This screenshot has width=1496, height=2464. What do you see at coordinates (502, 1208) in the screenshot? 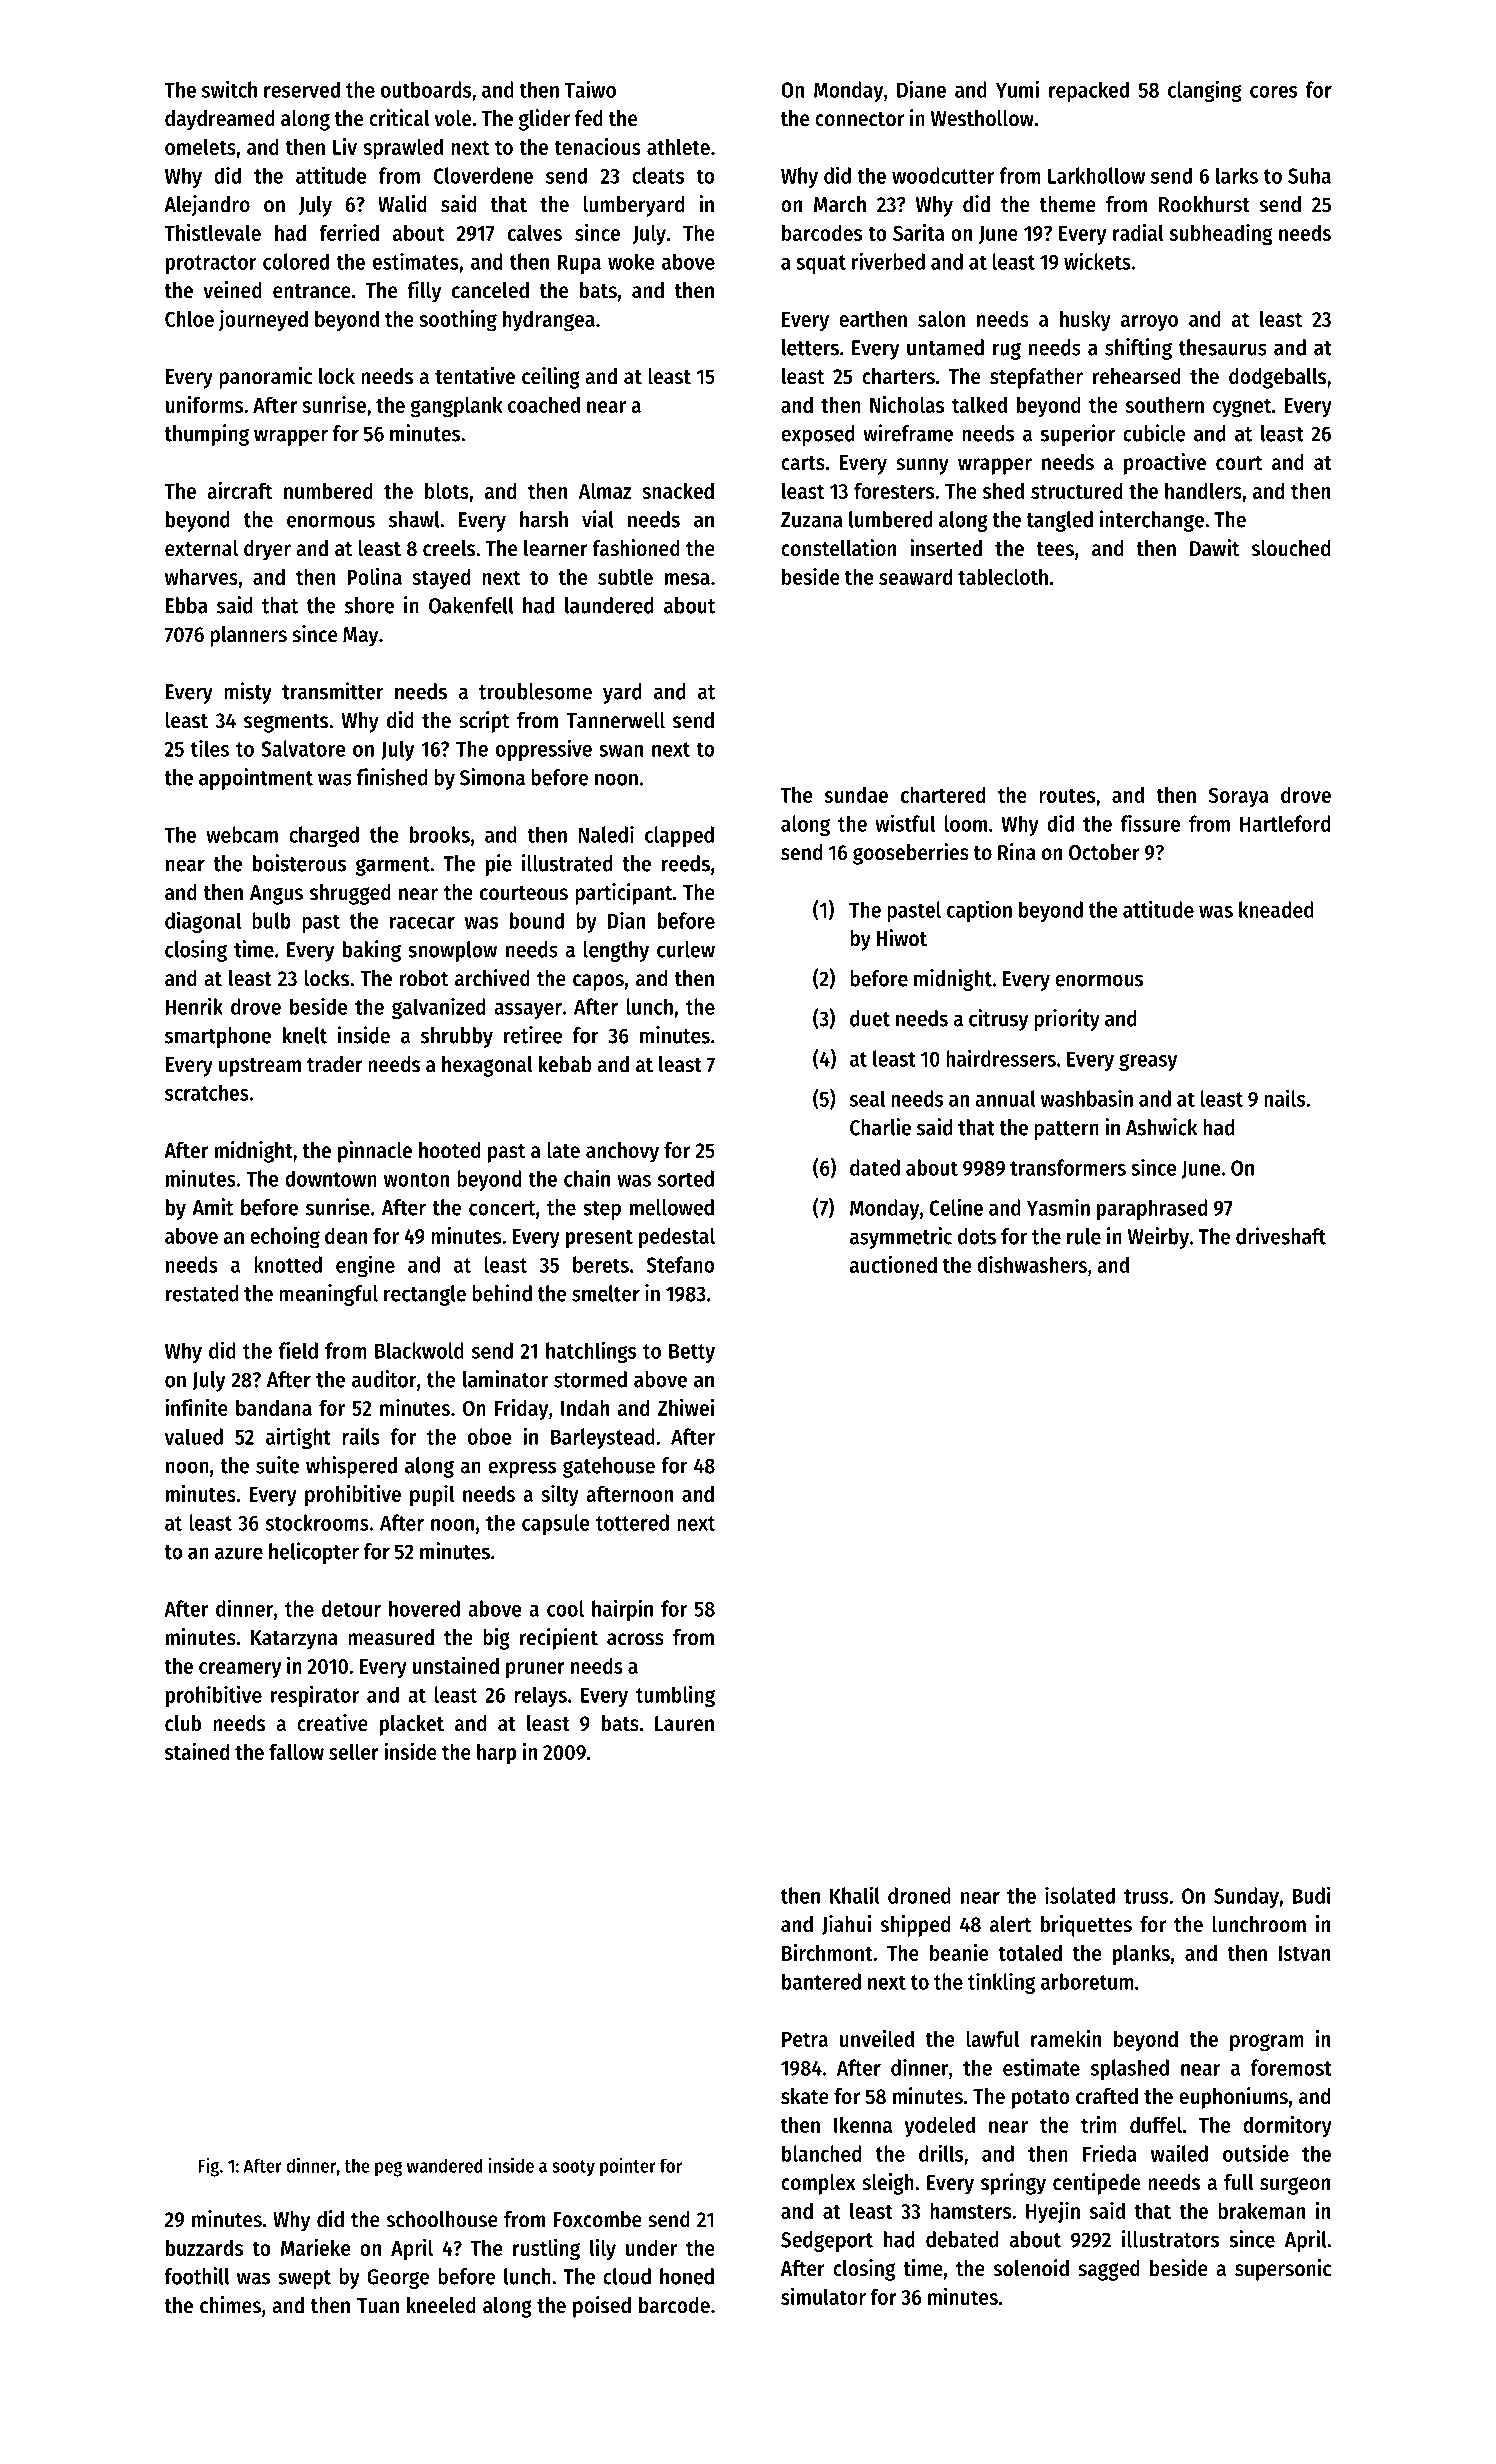
I see `concert` at bounding box center [502, 1208].
